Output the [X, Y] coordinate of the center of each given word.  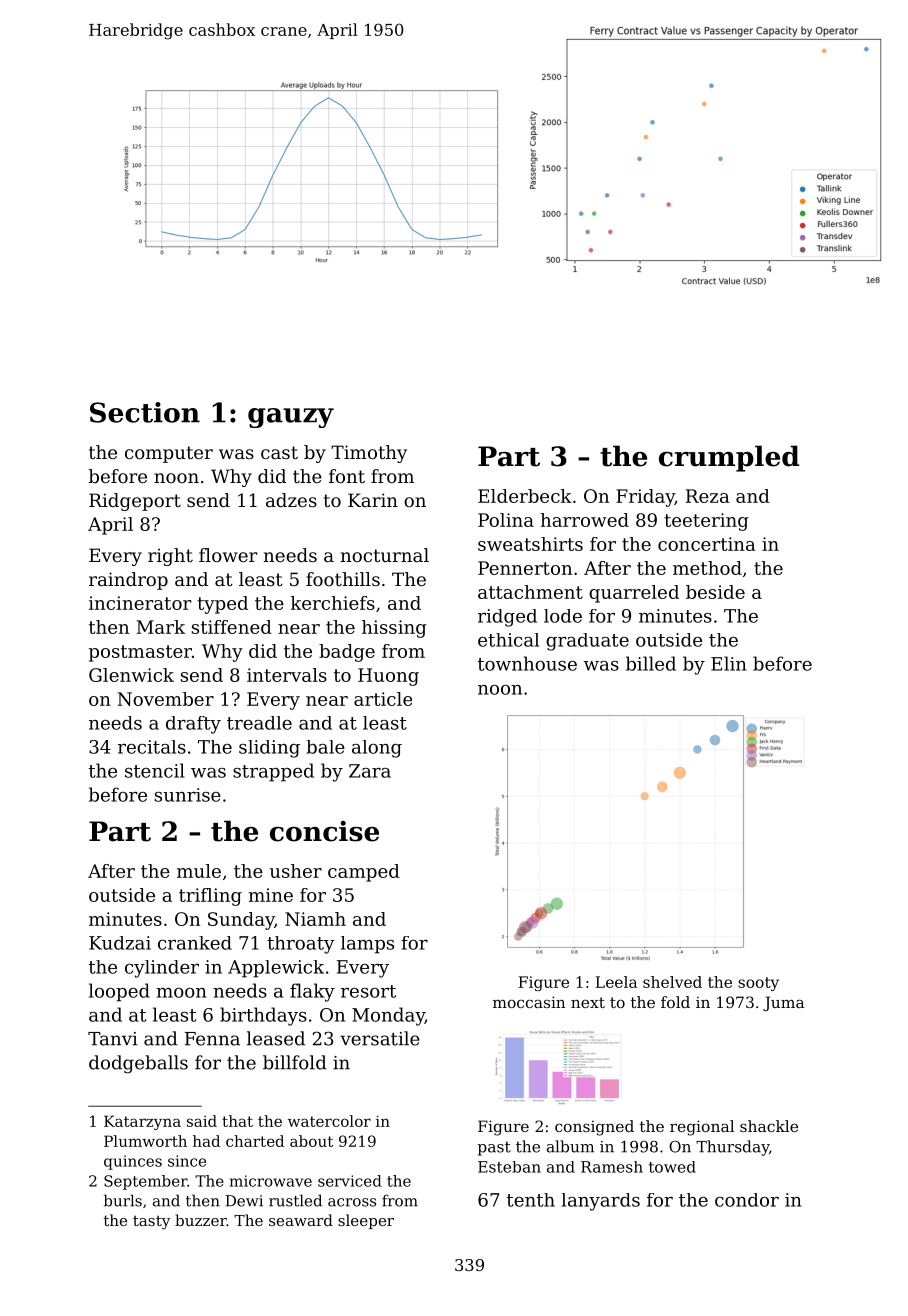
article [383, 699]
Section [145, 412]
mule [199, 871]
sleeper [366, 1221]
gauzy [291, 418]
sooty [758, 984]
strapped [273, 772]
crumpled [729, 458]
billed [651, 663]
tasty [151, 1223]
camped [364, 873]
